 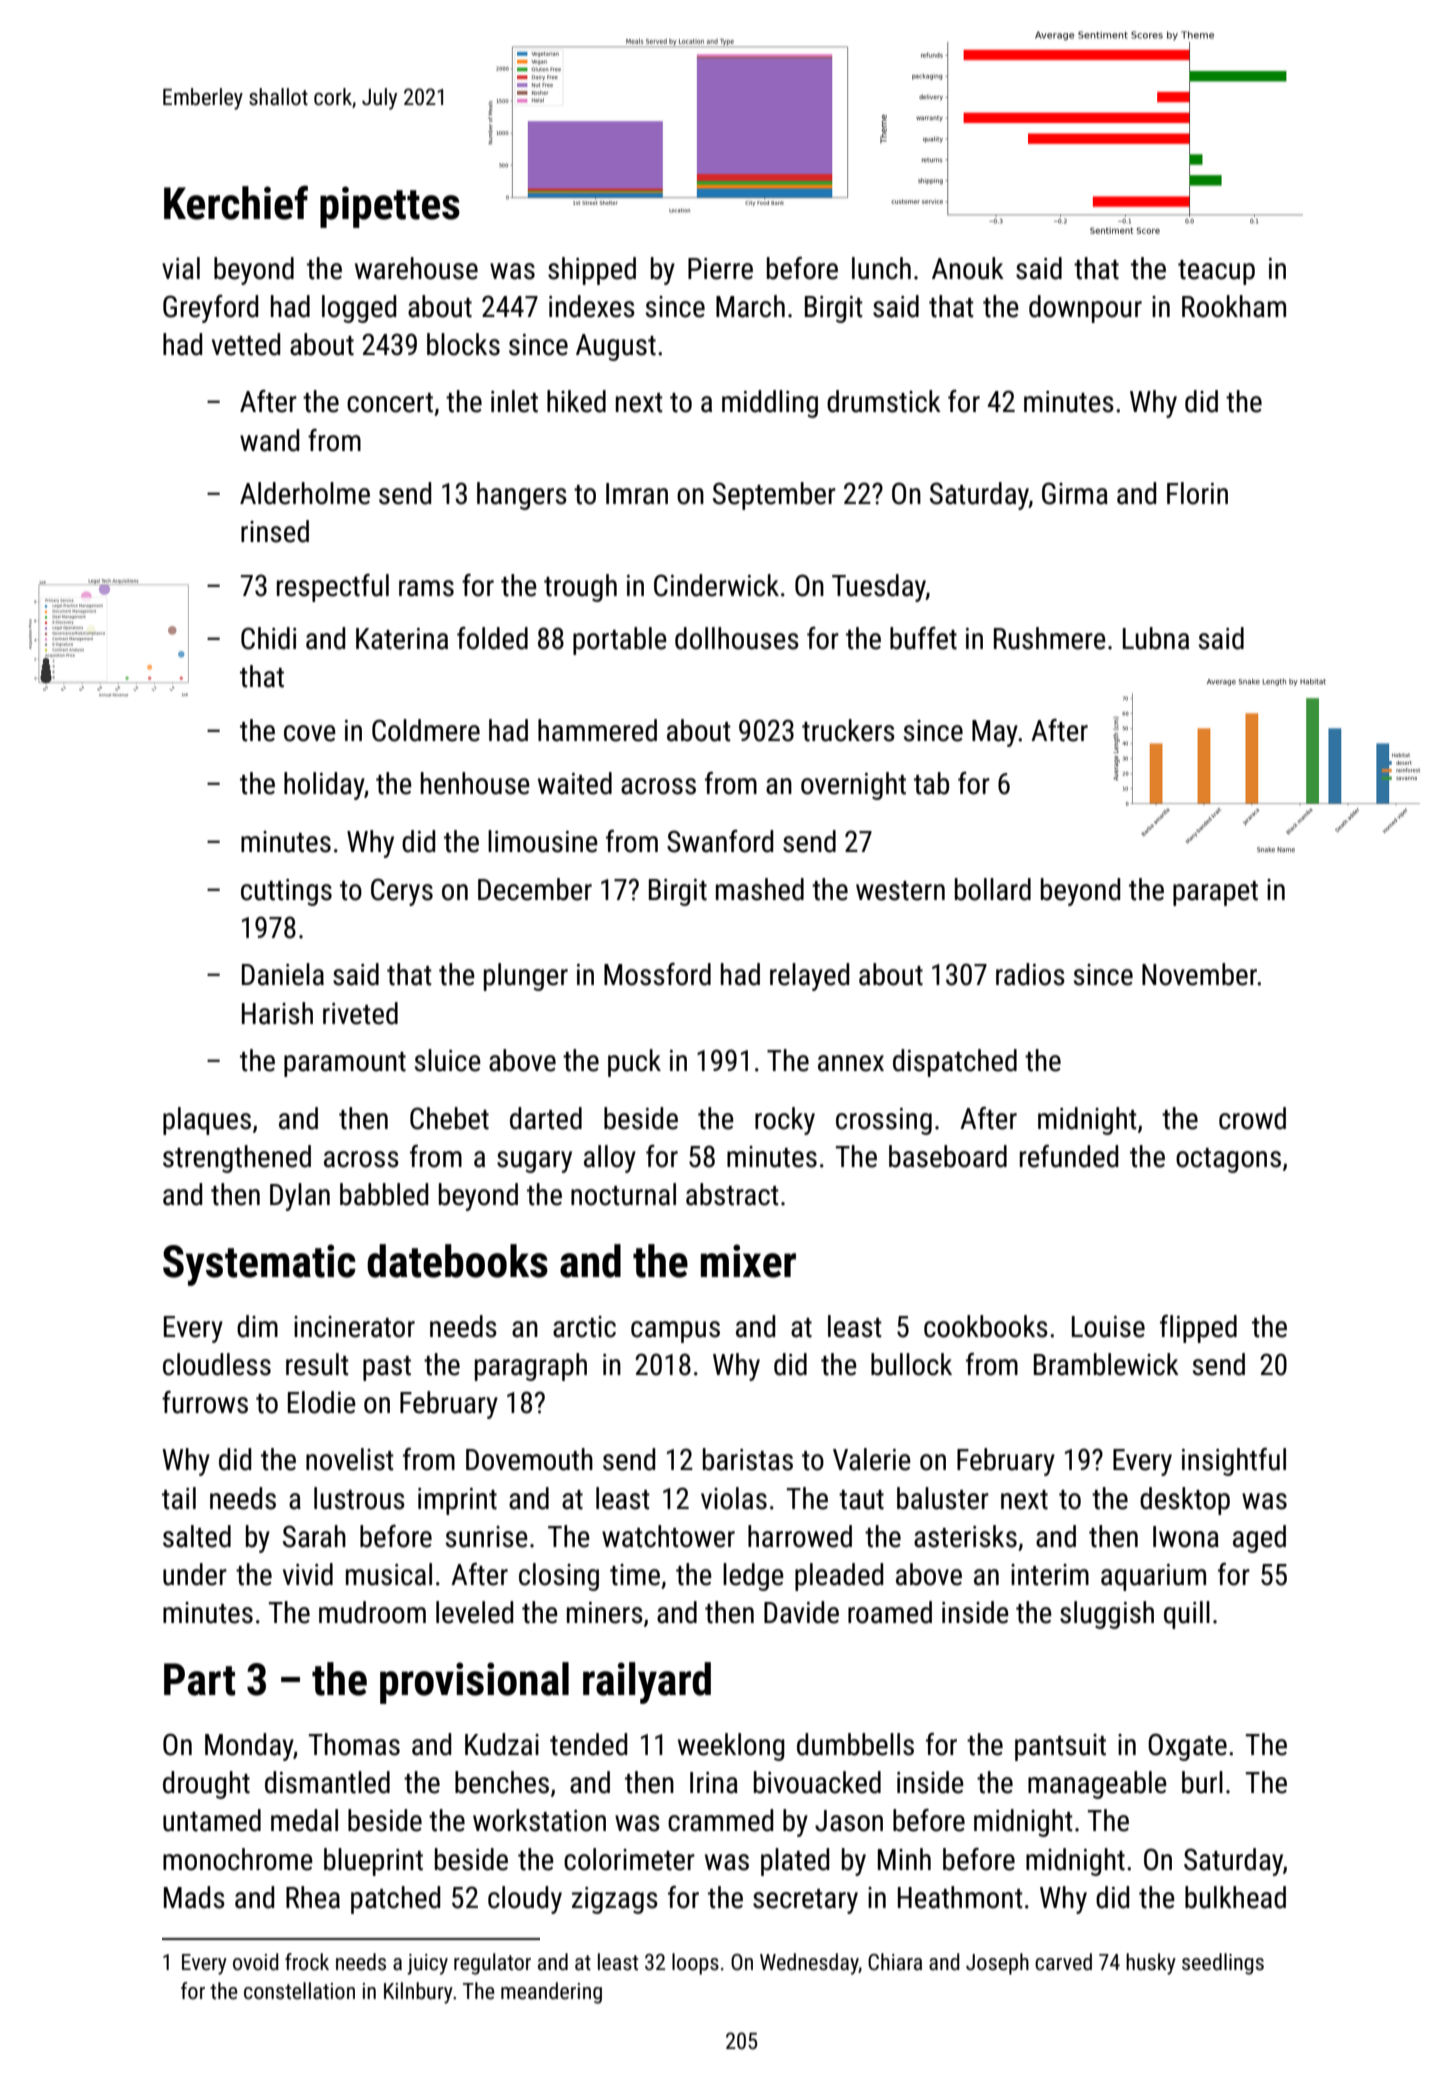 What do you see at coordinates (855, 1744) in the document?
I see `dumbbells` at bounding box center [855, 1744].
